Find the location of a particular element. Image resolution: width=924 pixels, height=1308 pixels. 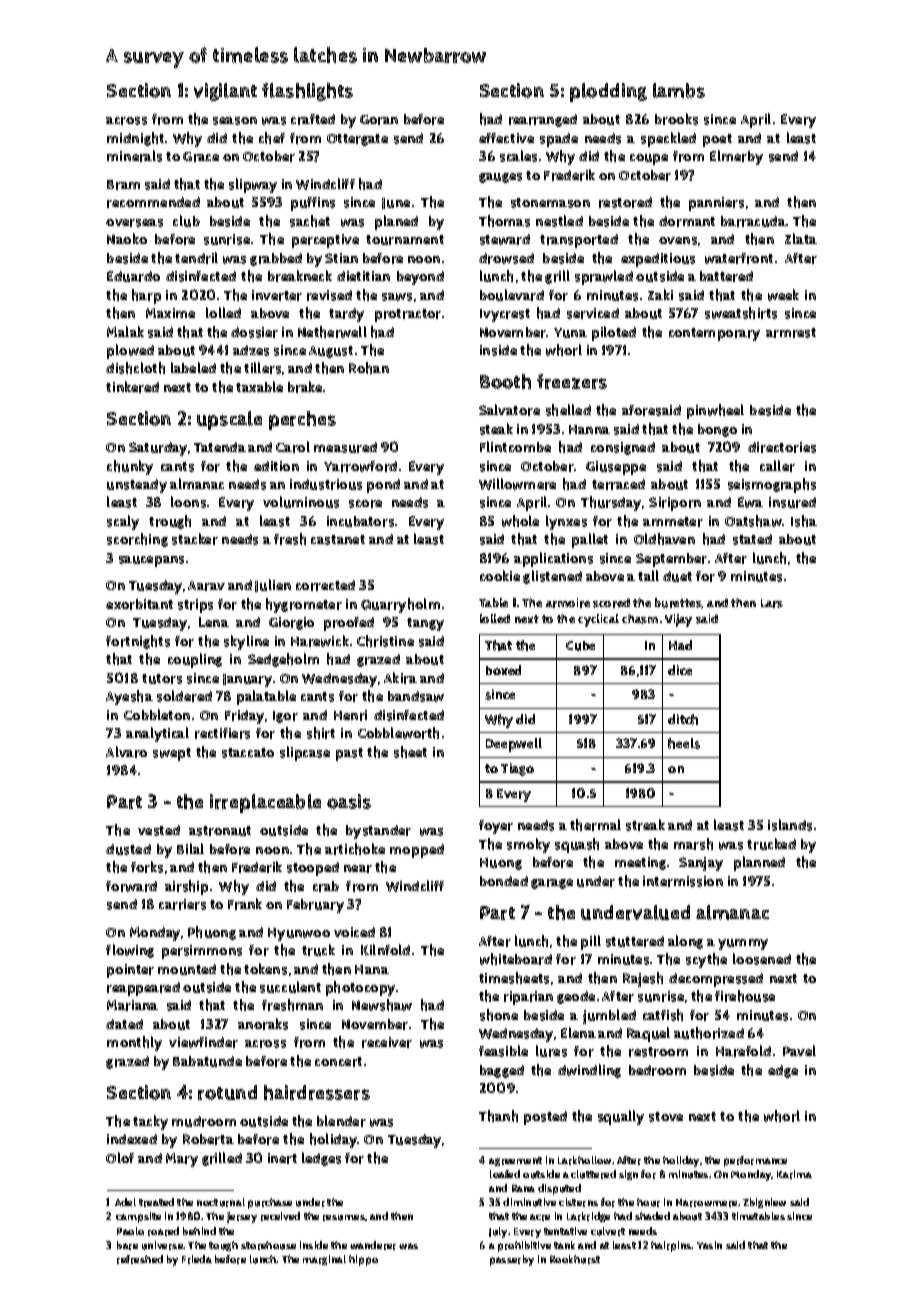

directories is located at coordinates (782, 447).
